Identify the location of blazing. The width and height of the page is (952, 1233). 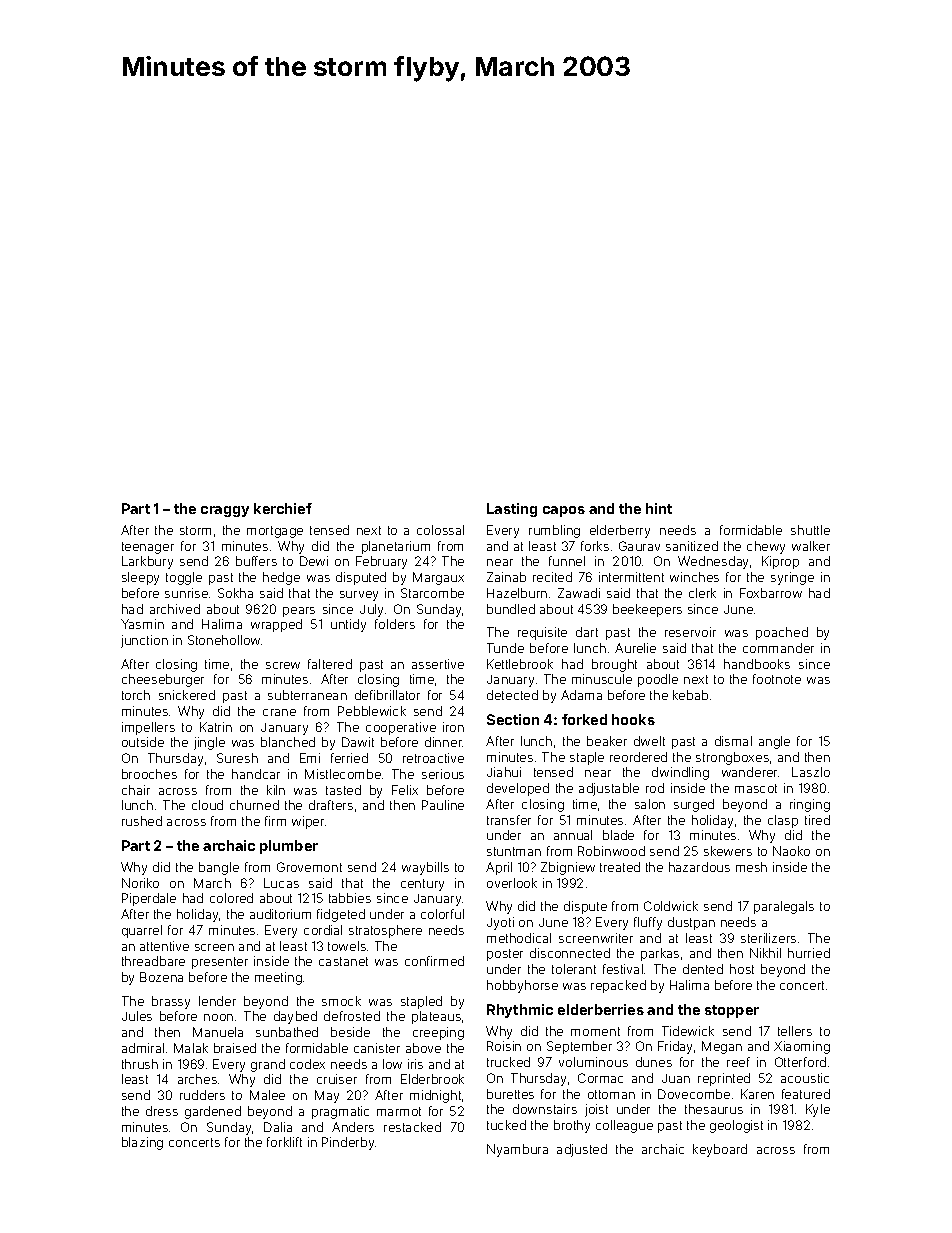
(142, 1143).
